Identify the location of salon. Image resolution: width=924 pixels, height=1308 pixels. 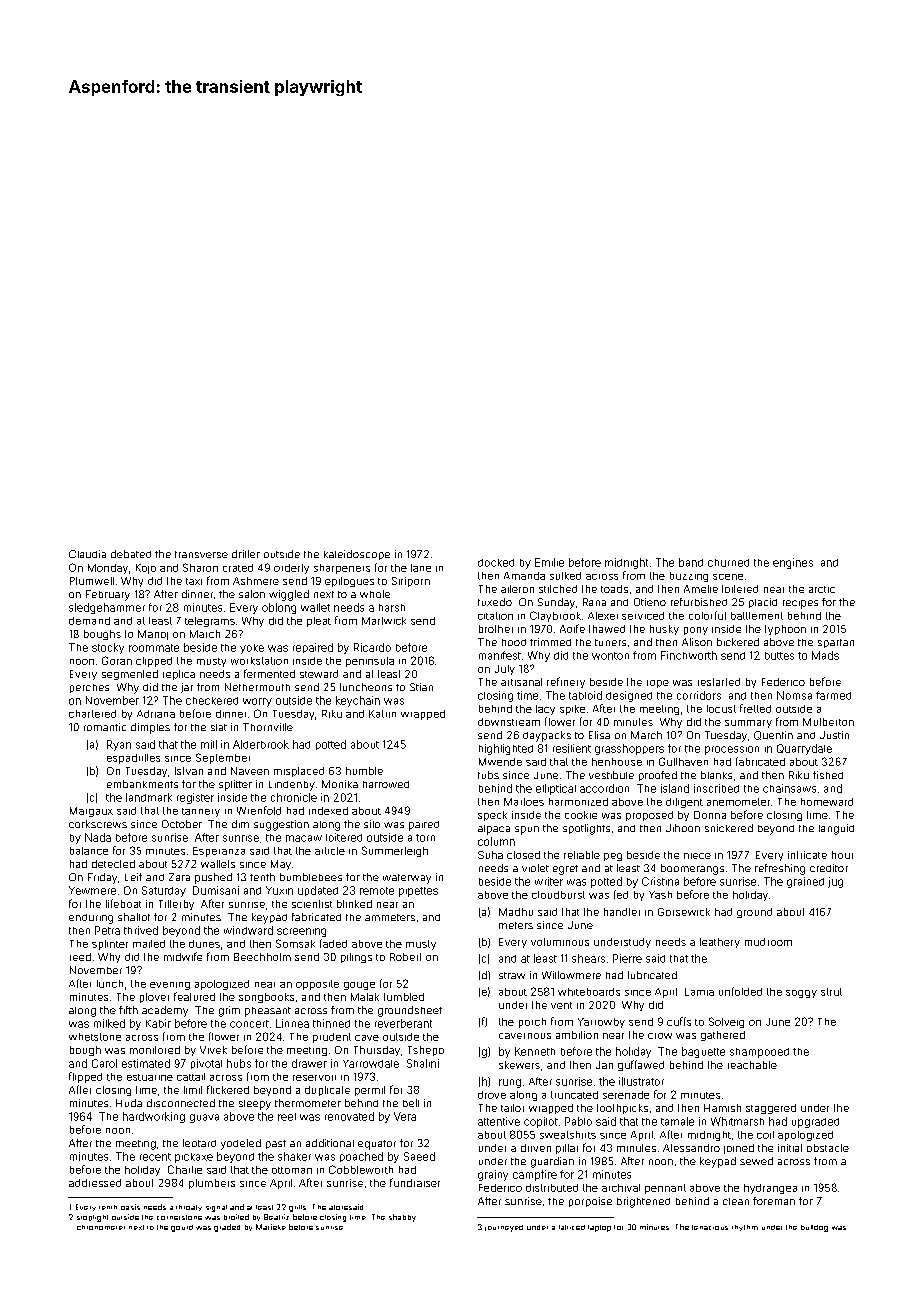
(252, 594).
